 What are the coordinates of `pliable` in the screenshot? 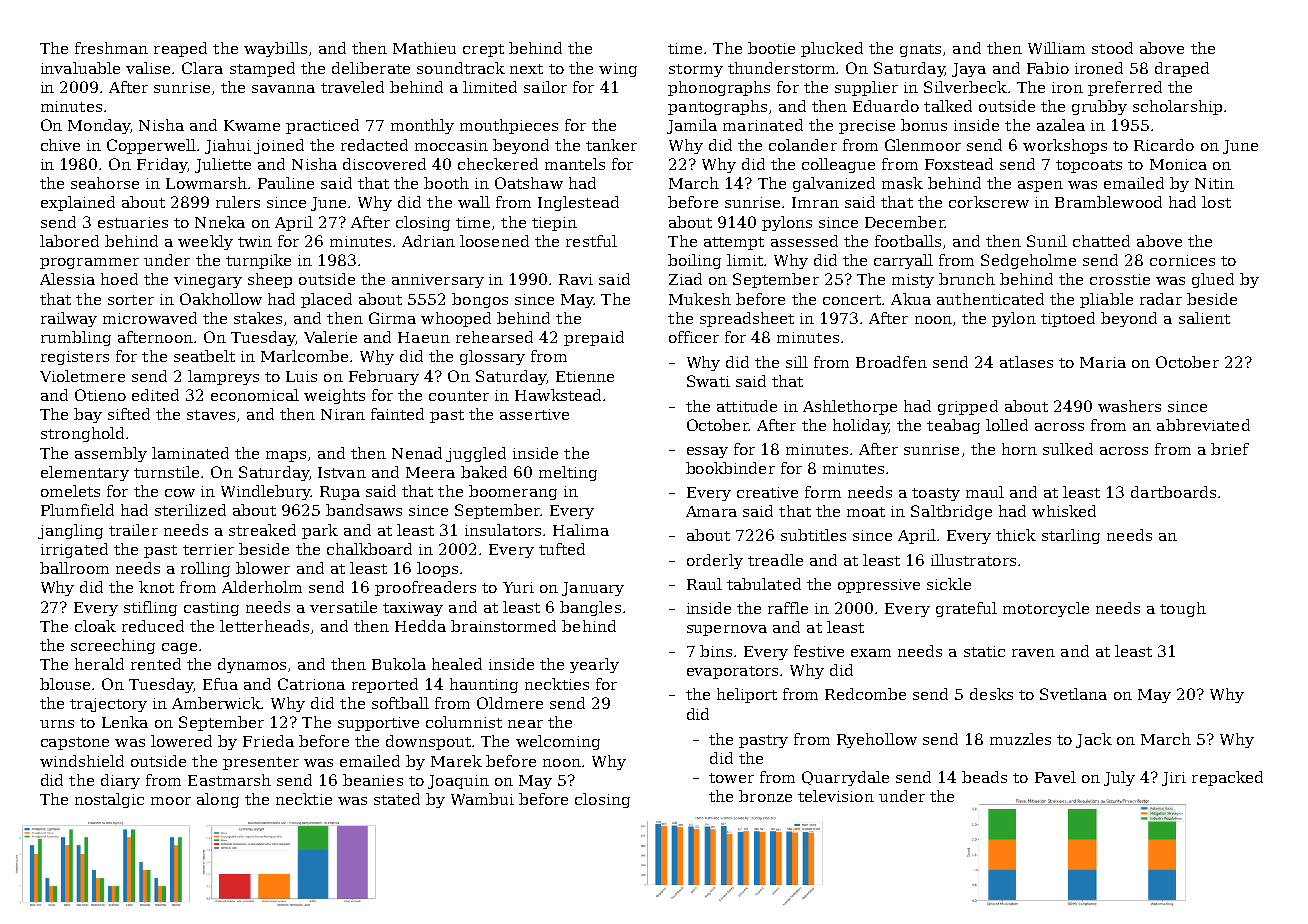 It's located at (1106, 300).
